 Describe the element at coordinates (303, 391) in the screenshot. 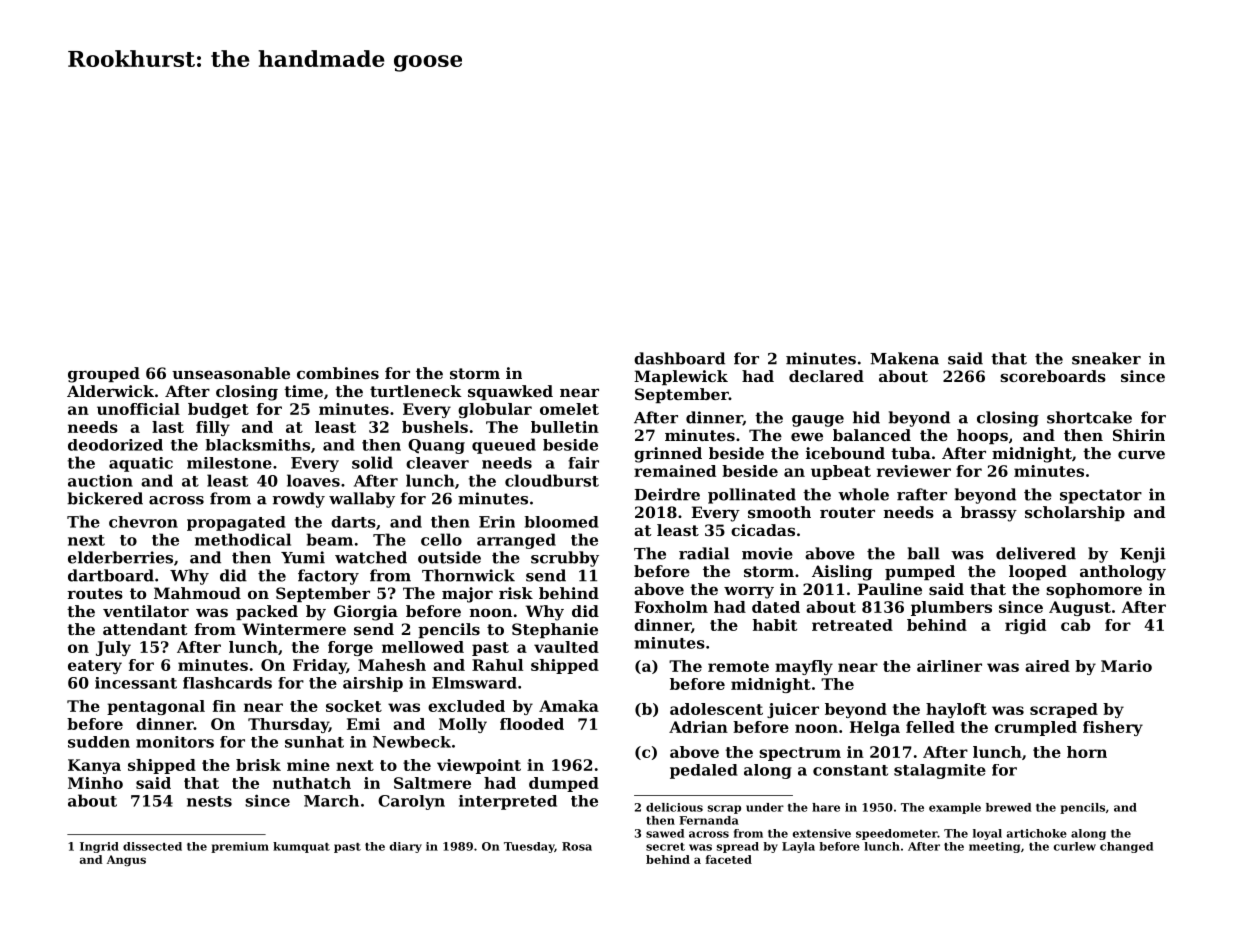

I see `time` at that location.
